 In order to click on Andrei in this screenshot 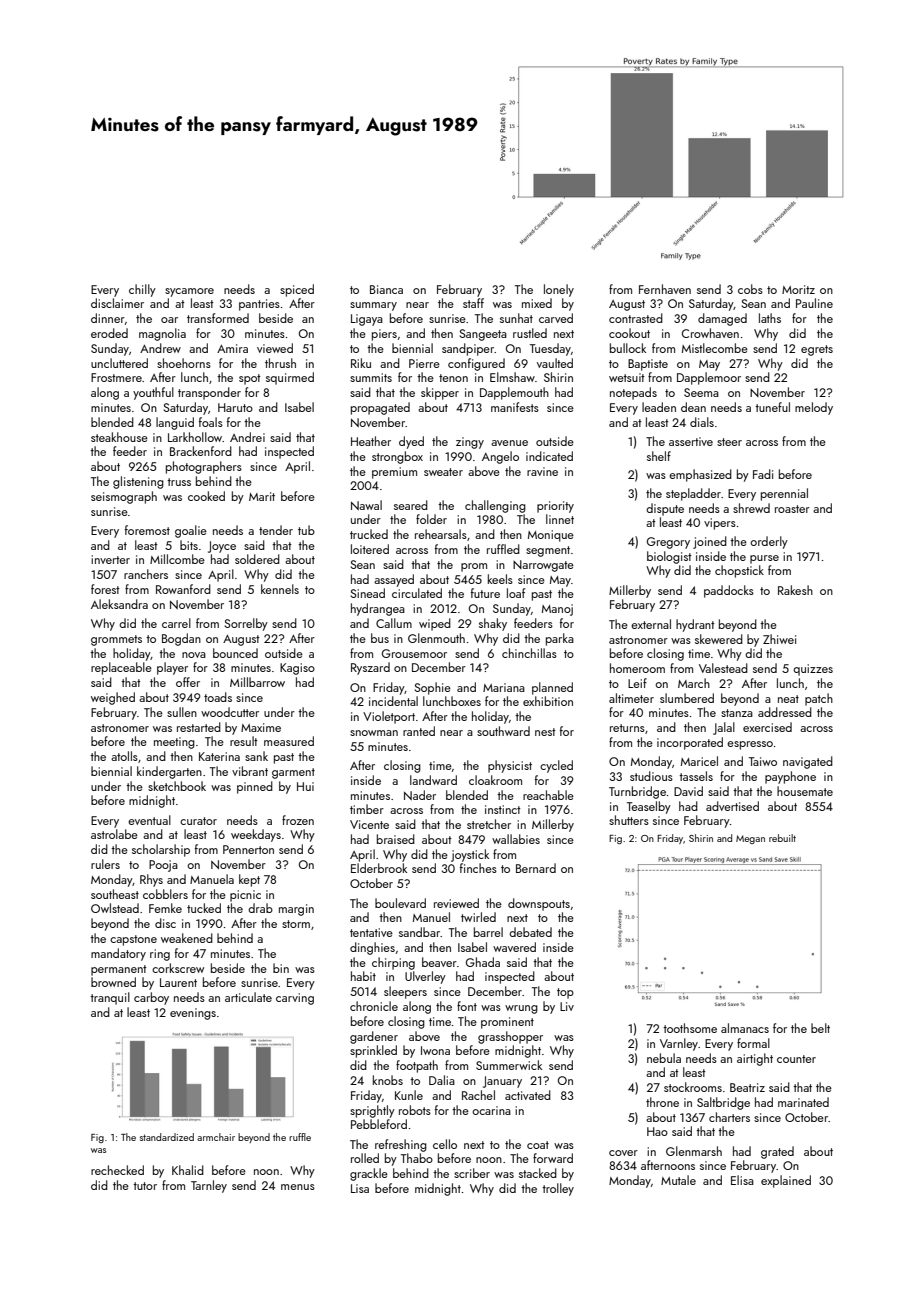, I will do `click(247, 437)`.
